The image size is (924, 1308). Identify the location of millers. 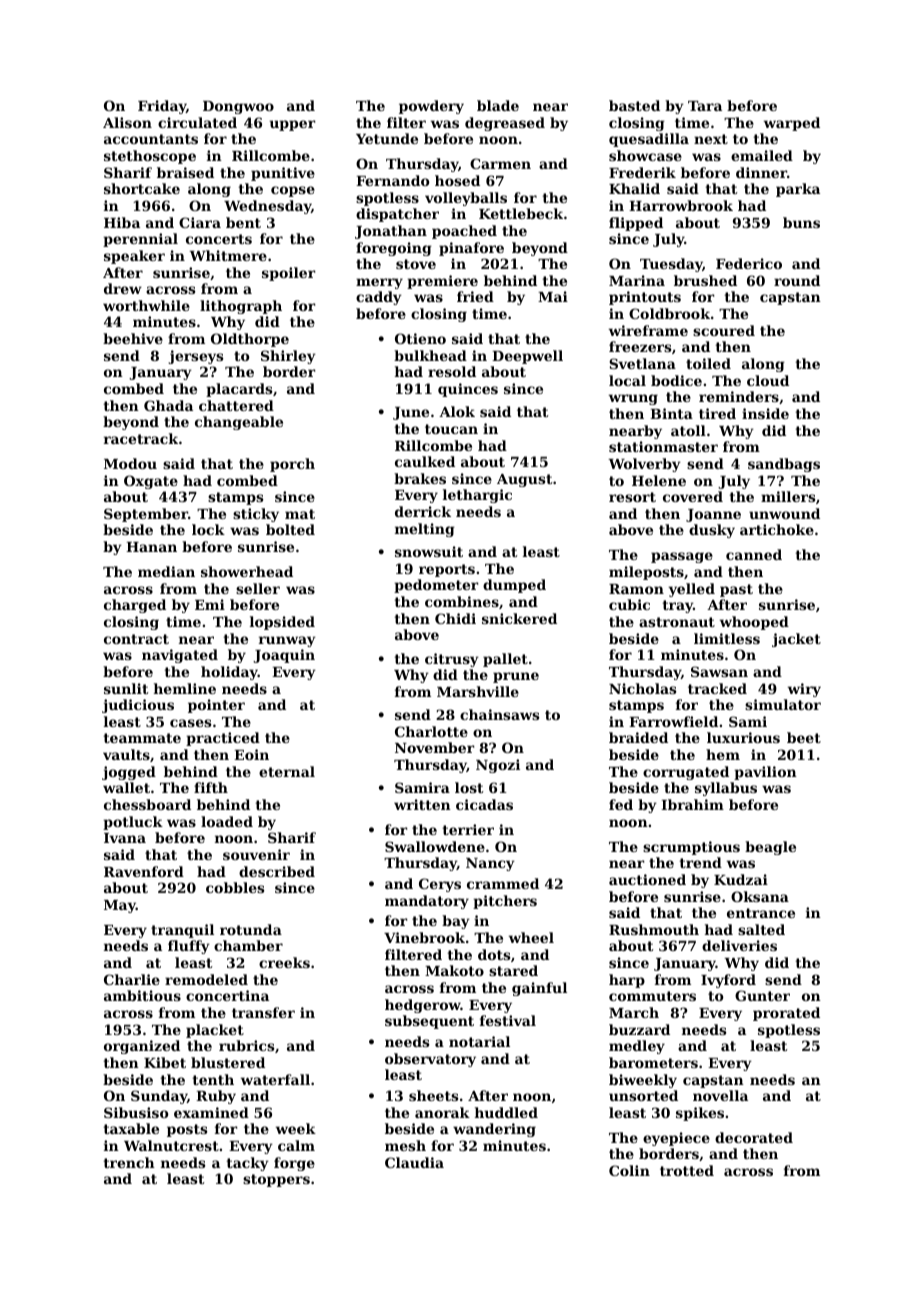
(788, 496).
